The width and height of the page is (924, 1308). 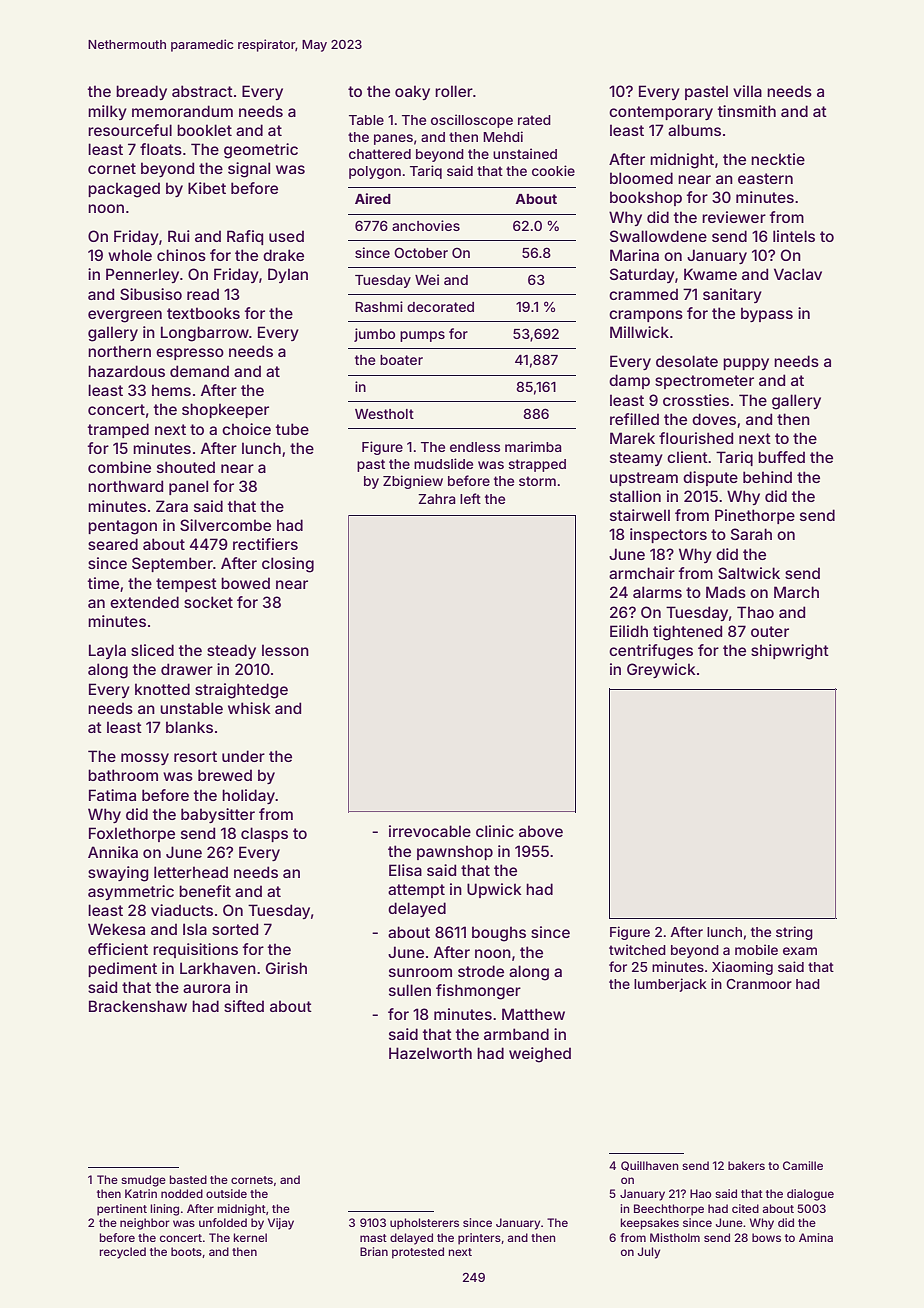 What do you see at coordinates (437, 499) in the page?
I see `Zahra` at bounding box center [437, 499].
